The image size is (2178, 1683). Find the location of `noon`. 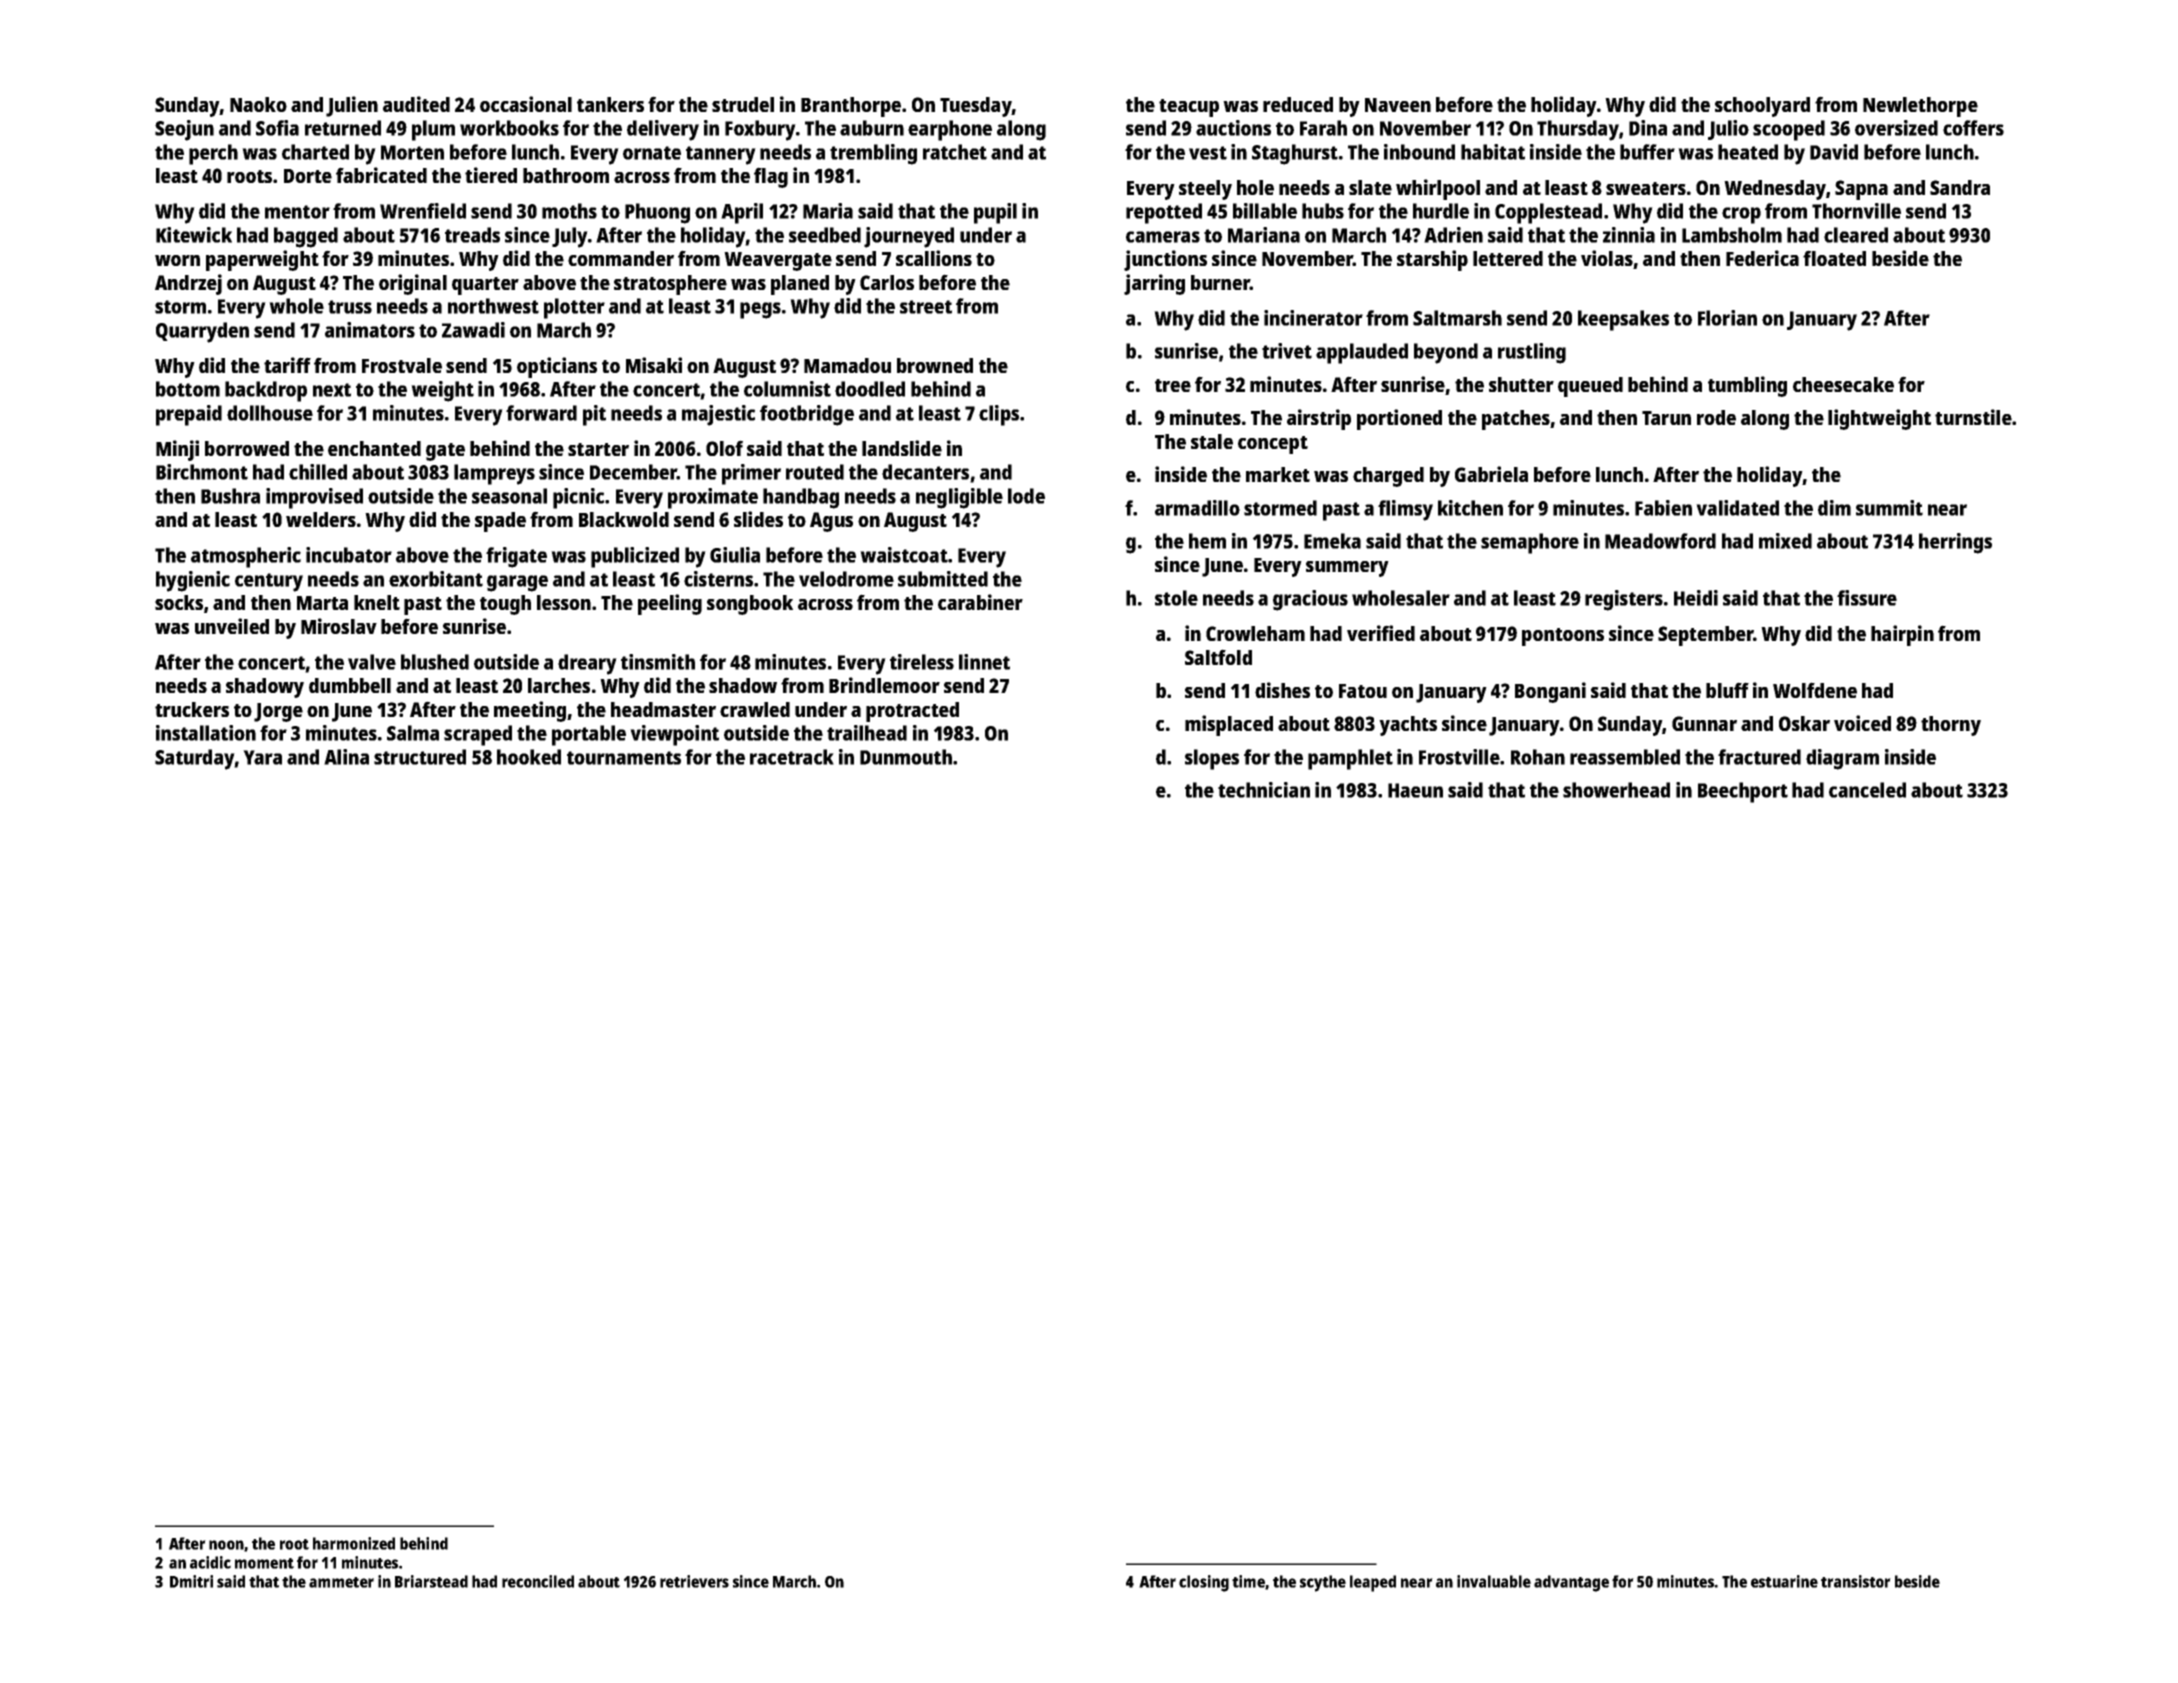

noon is located at coordinates (226, 1545).
